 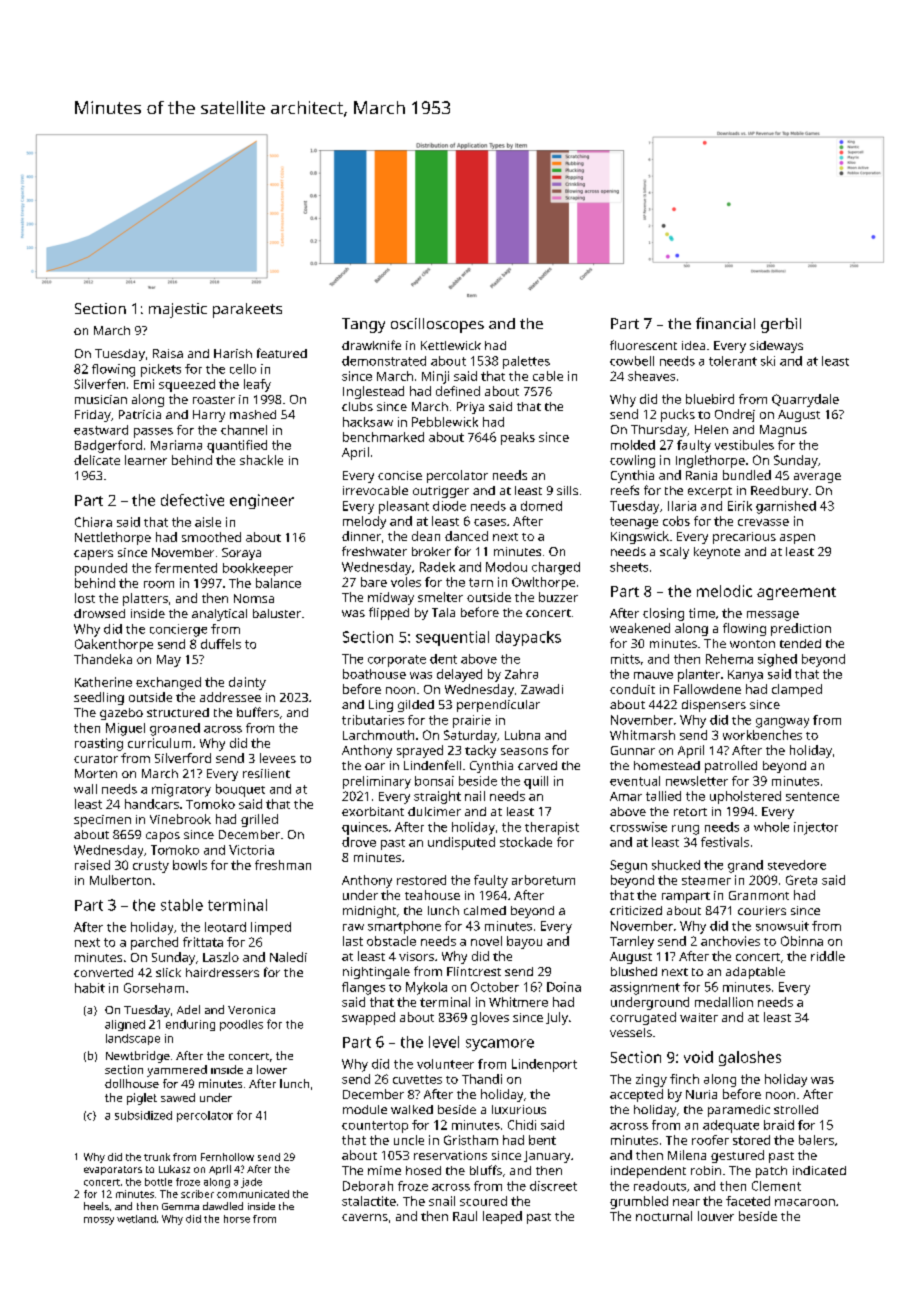 I want to click on gerbil, so click(x=781, y=325).
